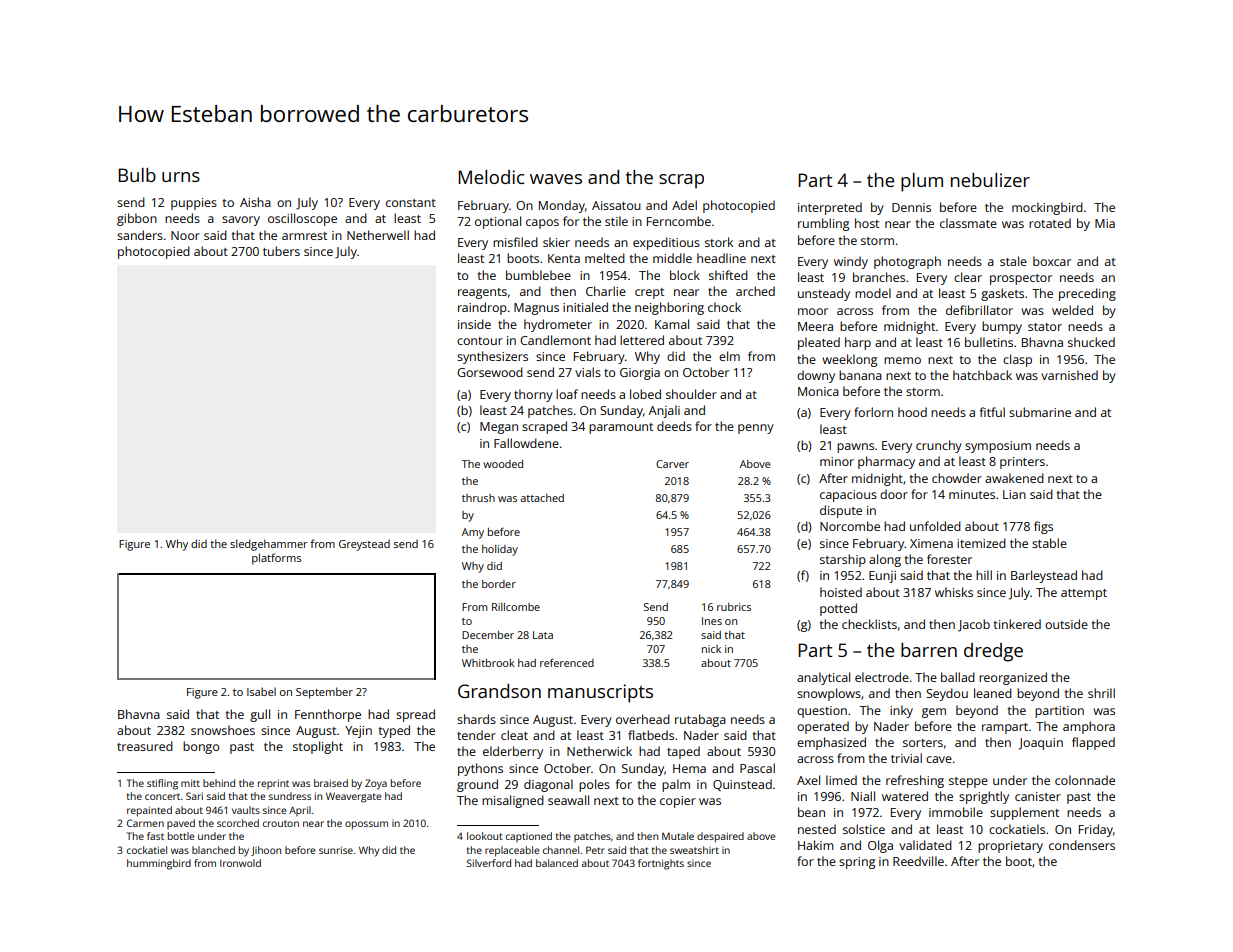  I want to click on Silverford, so click(489, 863).
